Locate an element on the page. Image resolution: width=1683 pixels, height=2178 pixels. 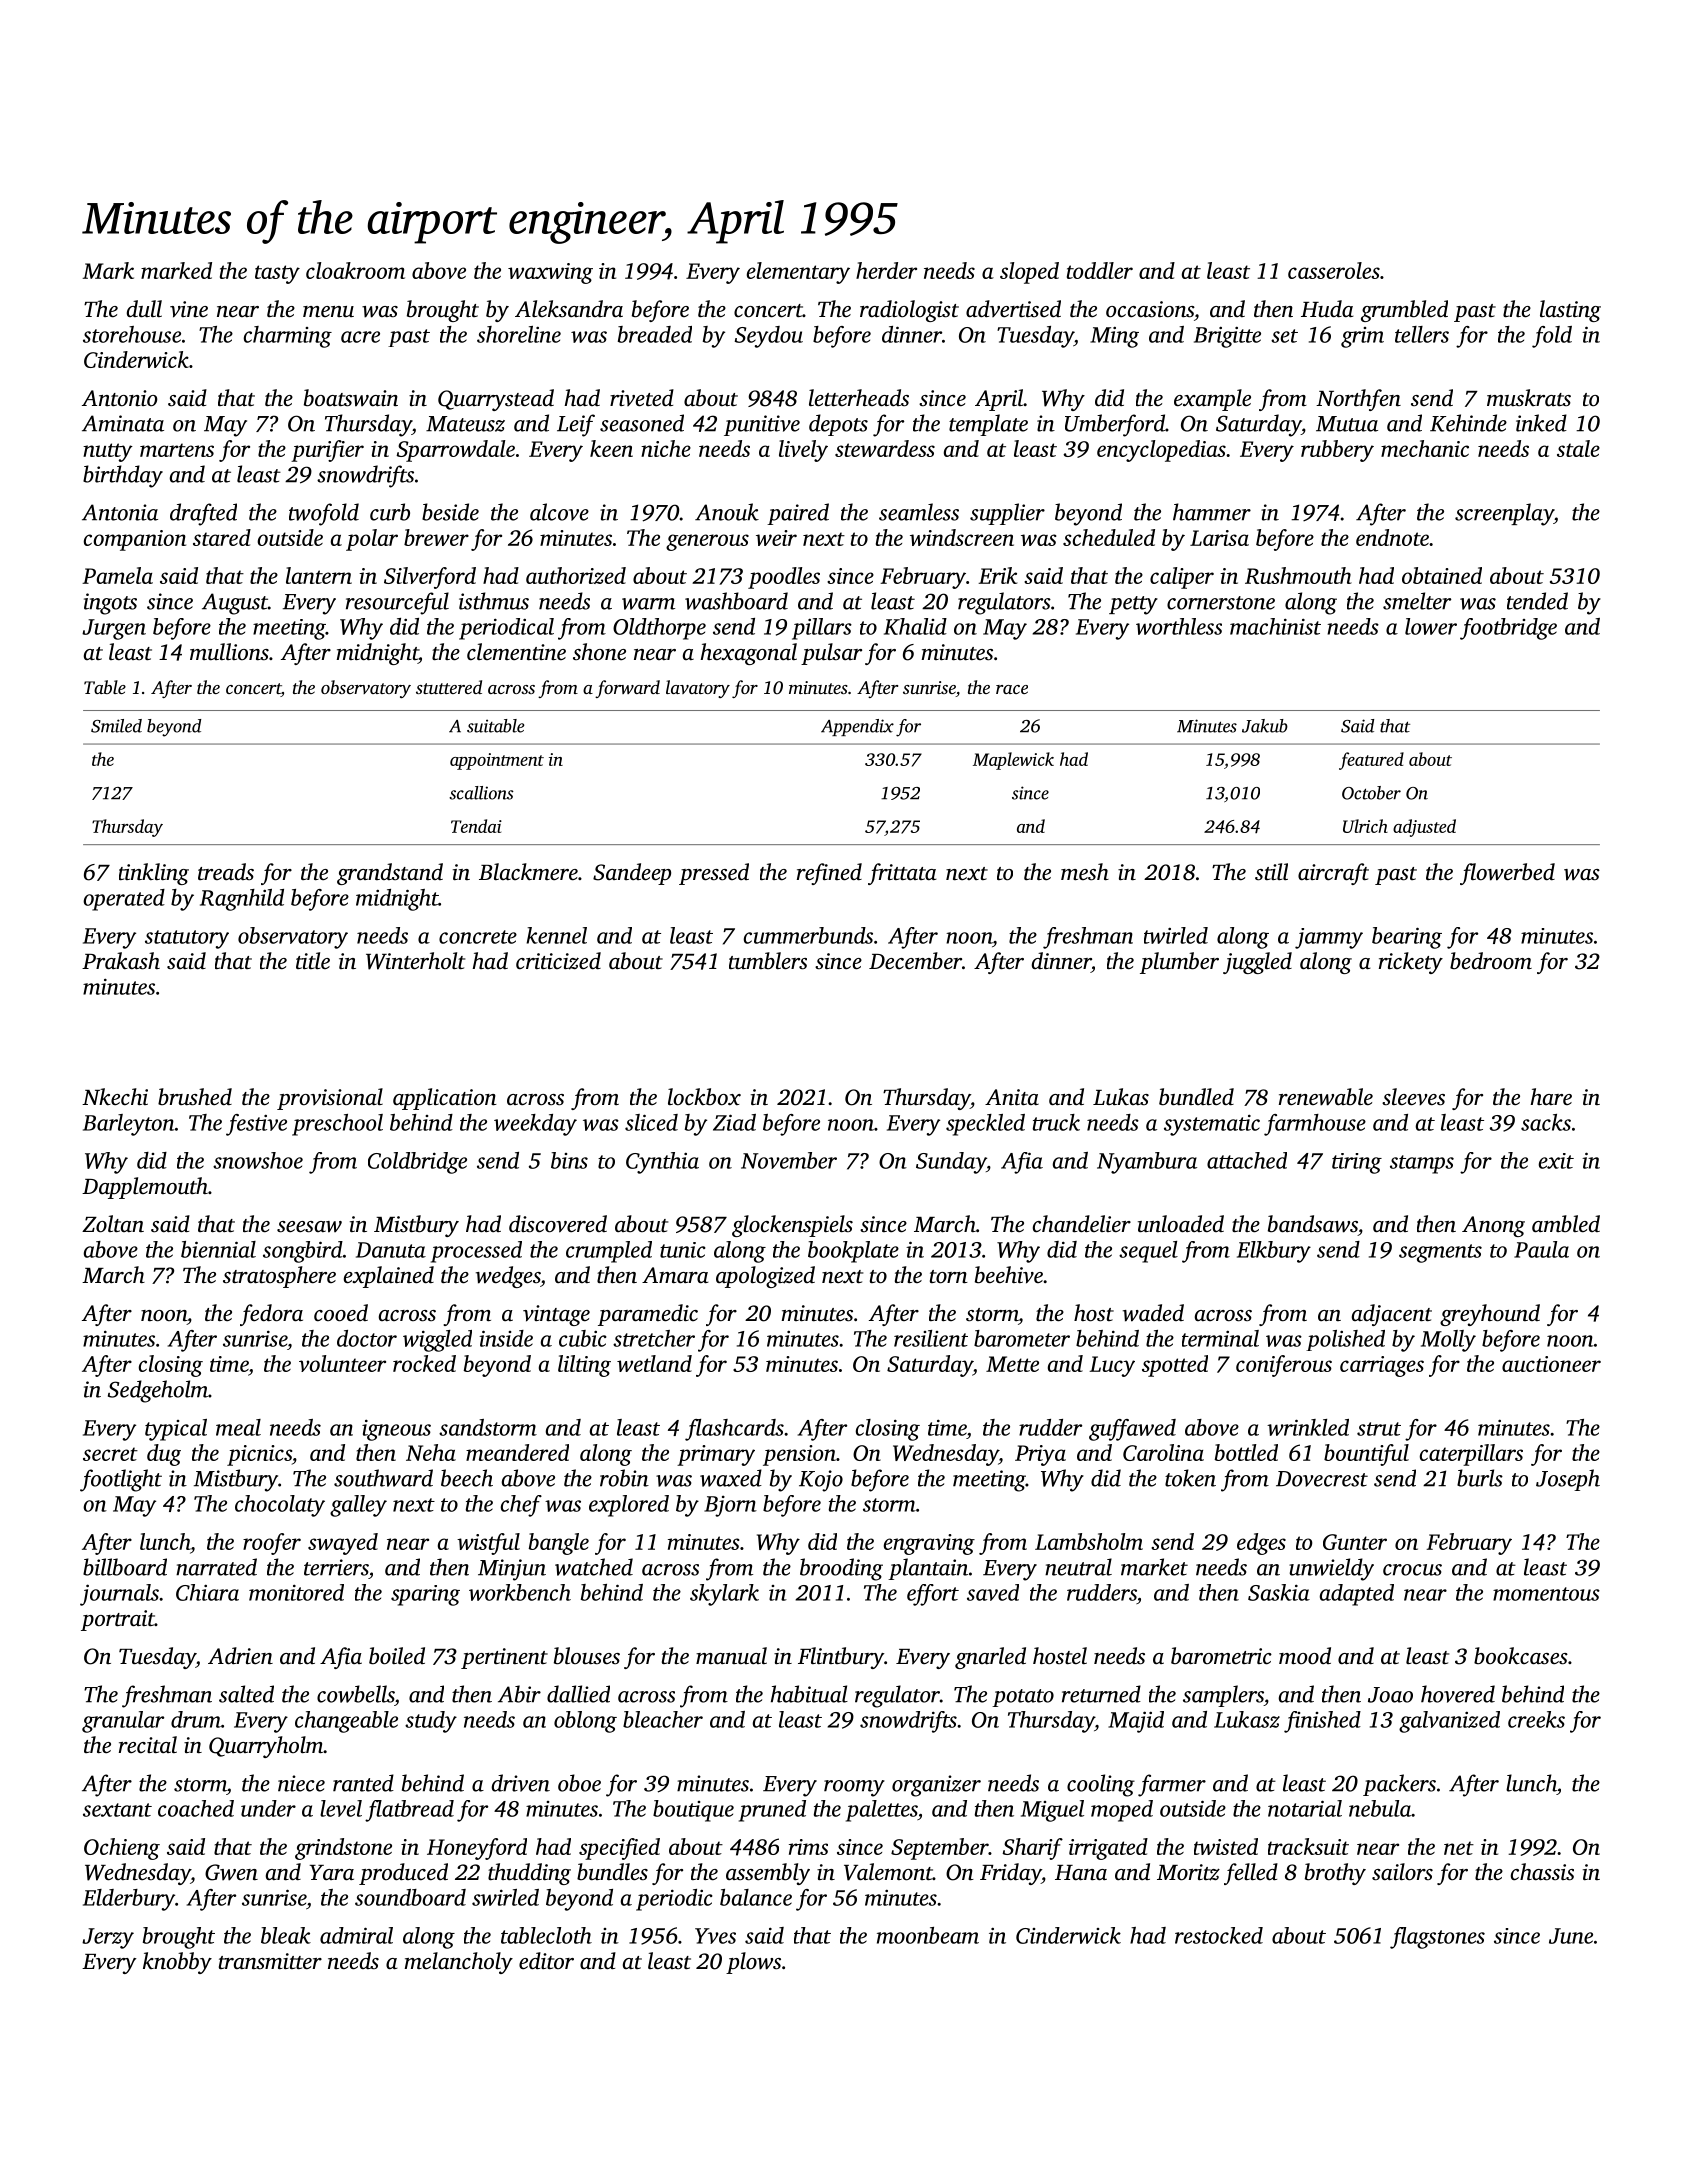
acre is located at coordinates (360, 337).
